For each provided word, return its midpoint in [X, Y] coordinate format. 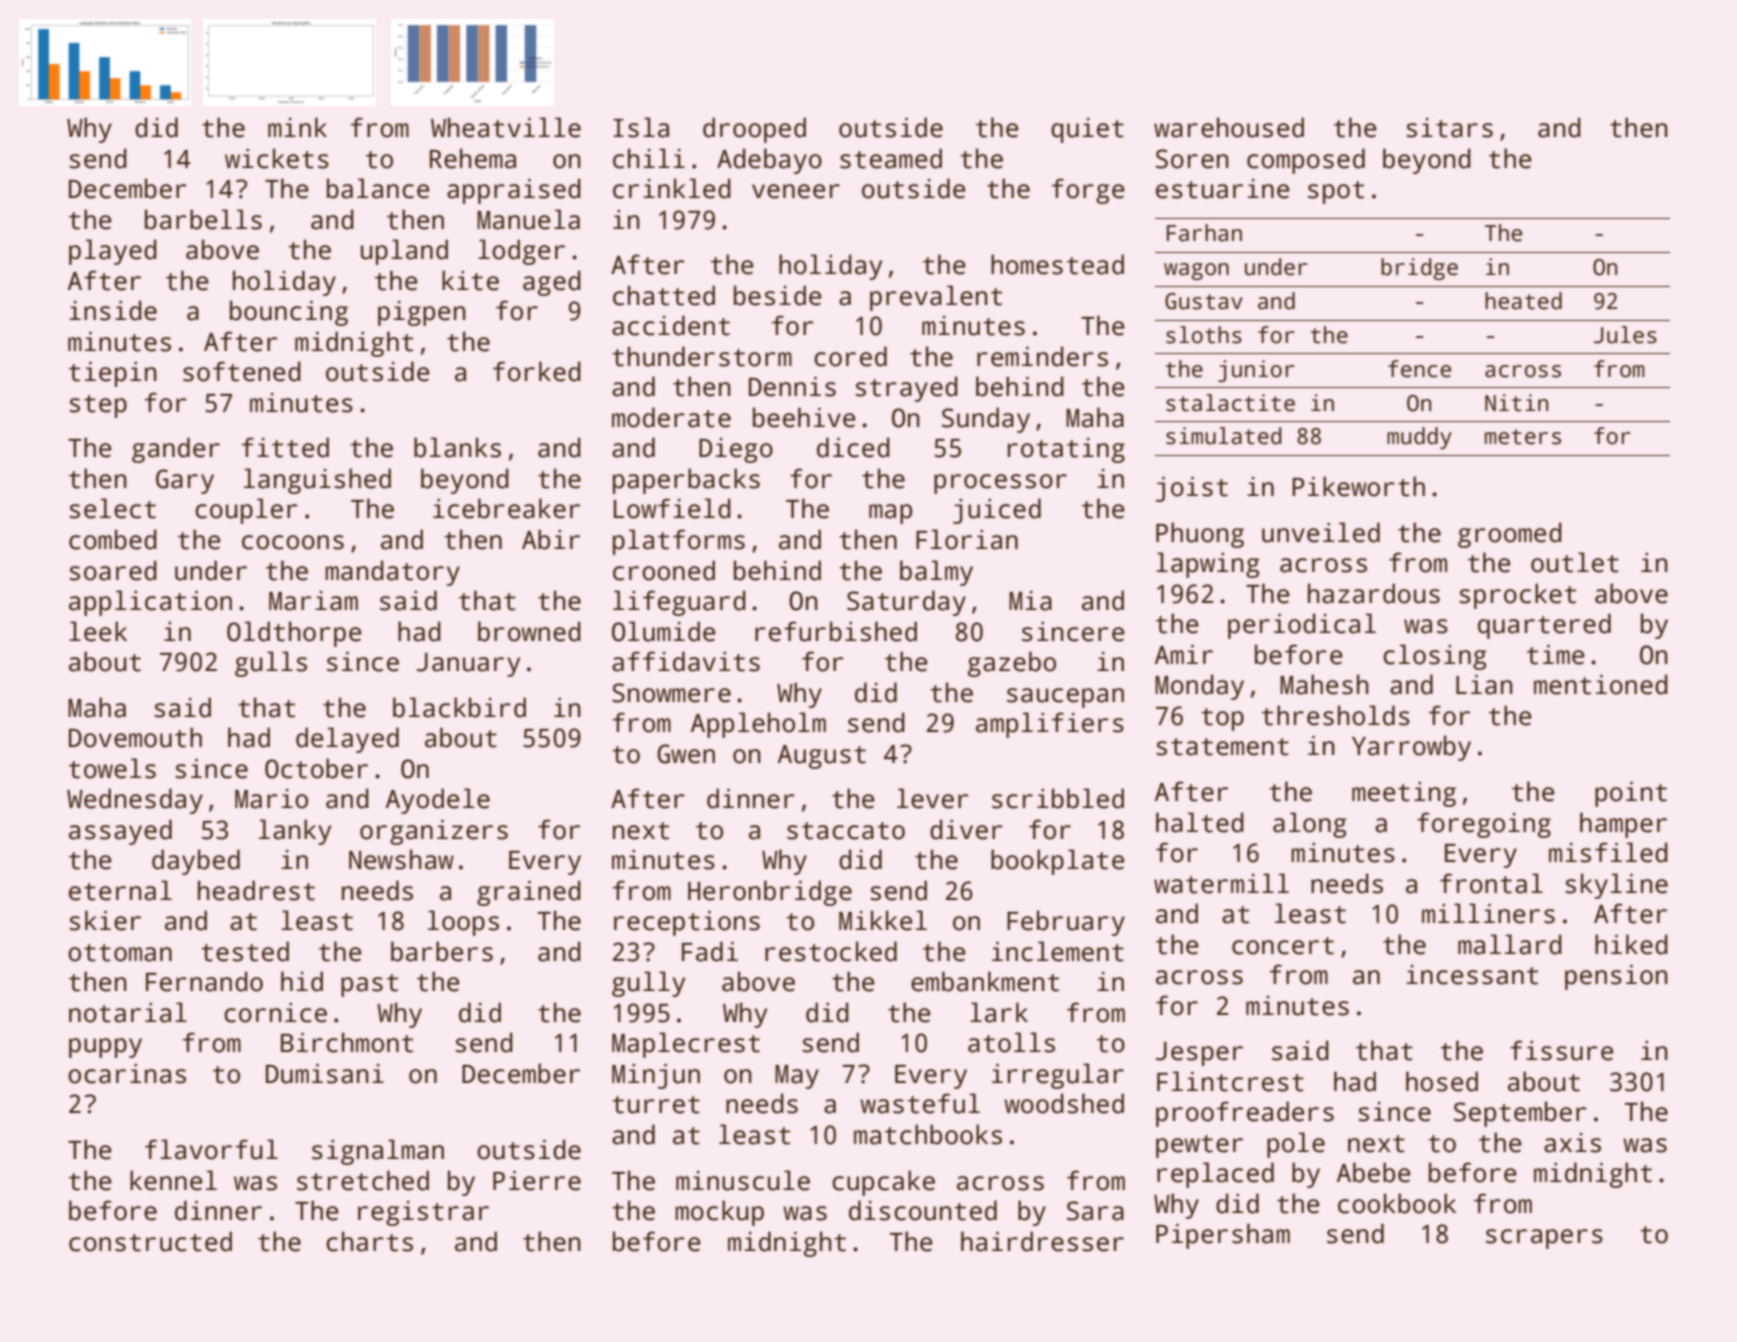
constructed [150, 1241]
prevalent [936, 298]
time [1556, 654]
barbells [203, 219]
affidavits [686, 661]
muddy [1419, 438]
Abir [551, 539]
